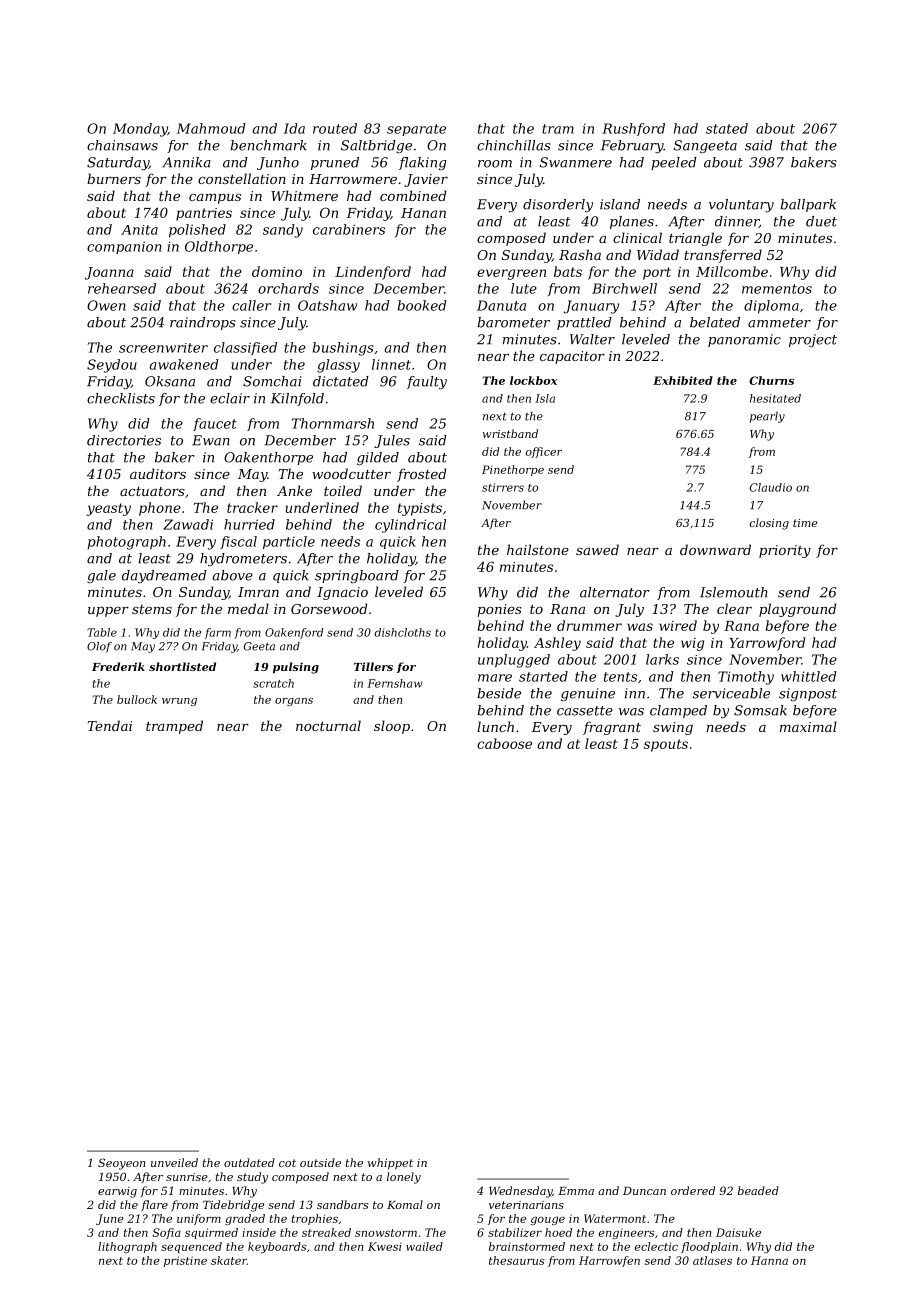  I want to click on flaking, so click(422, 163).
